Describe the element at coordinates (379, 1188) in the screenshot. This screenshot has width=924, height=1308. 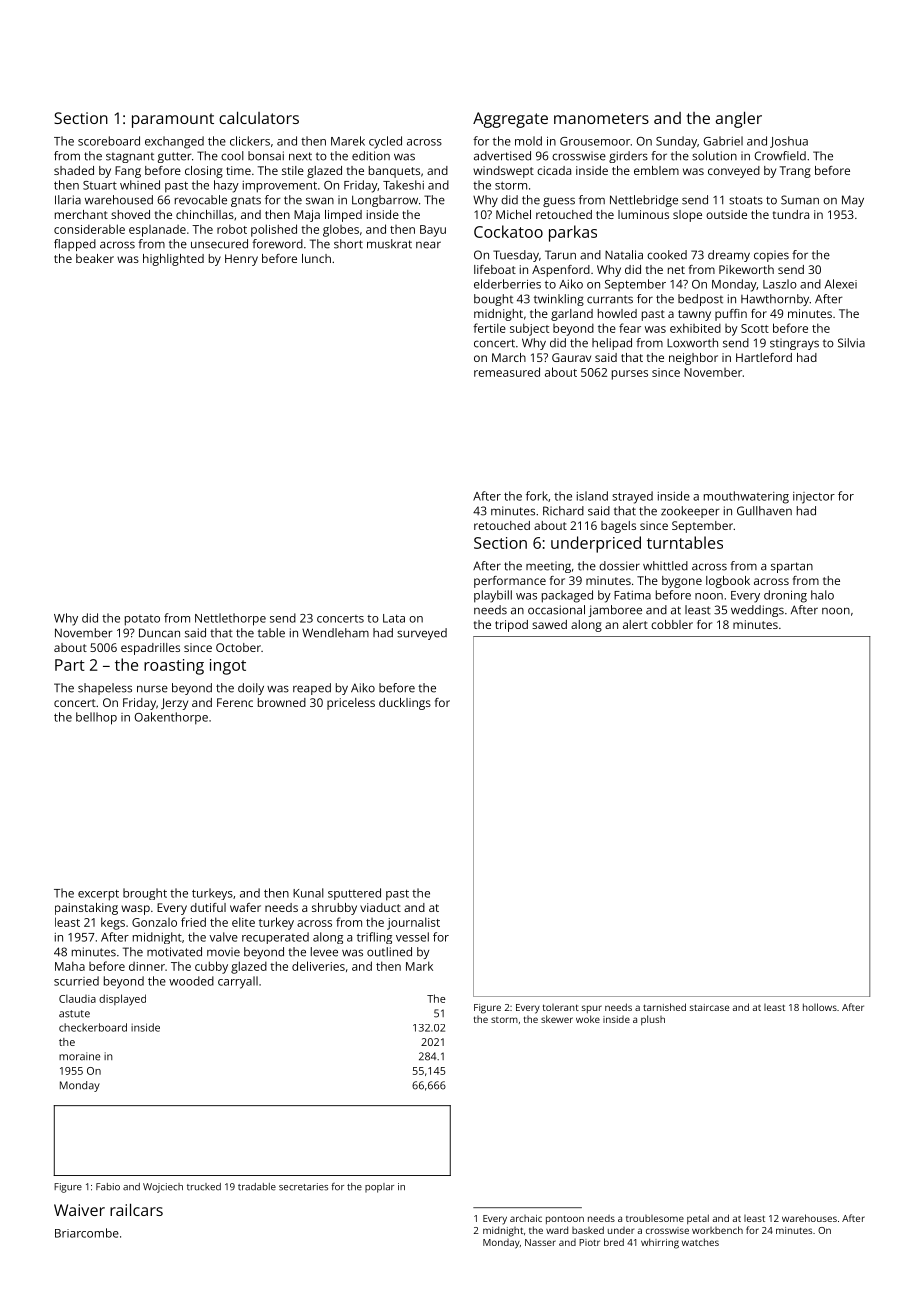
I see `poplar` at that location.
